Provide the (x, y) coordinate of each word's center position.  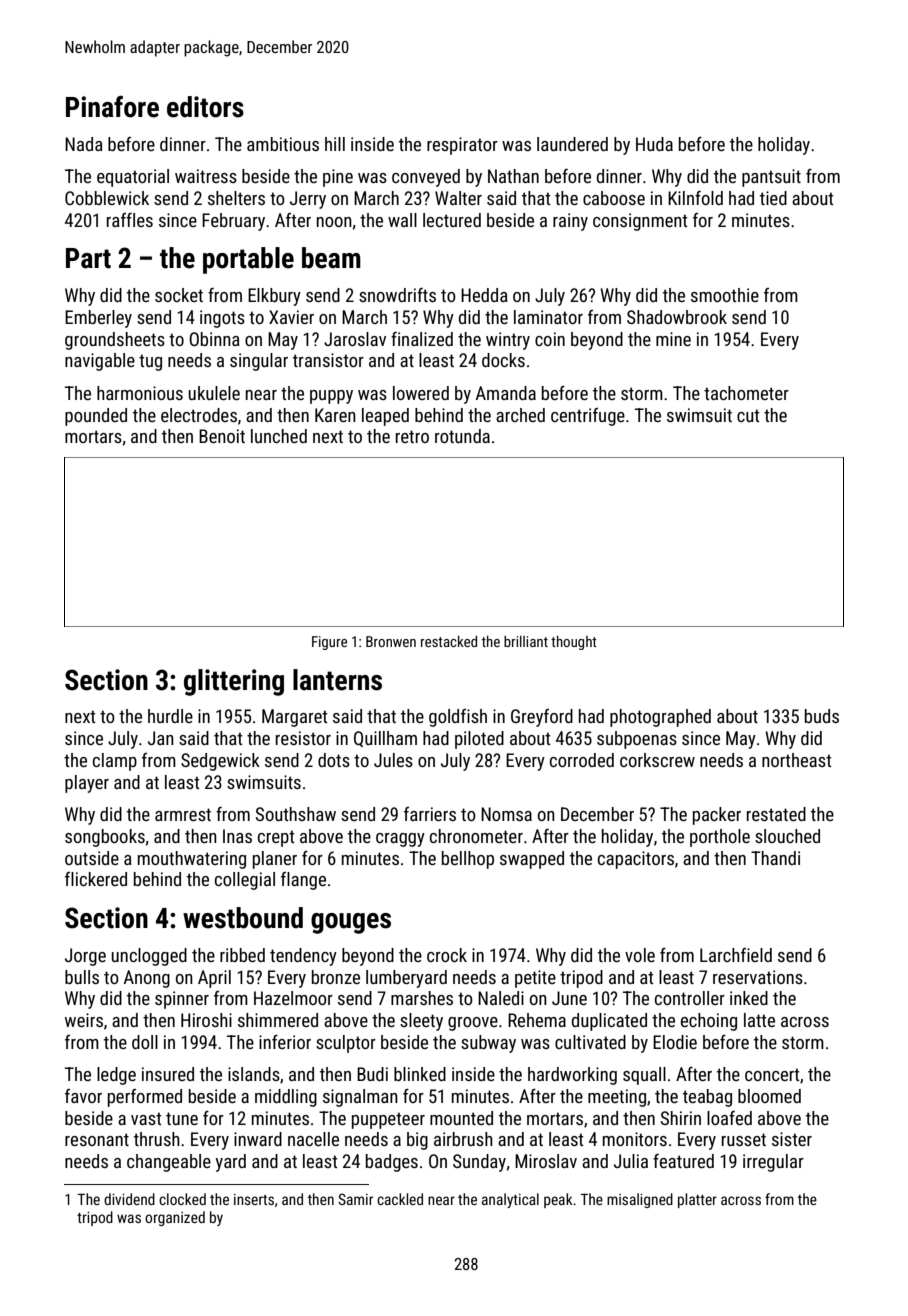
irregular (773, 1163)
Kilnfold (695, 198)
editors (205, 107)
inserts (254, 1199)
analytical (510, 1200)
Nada (84, 144)
